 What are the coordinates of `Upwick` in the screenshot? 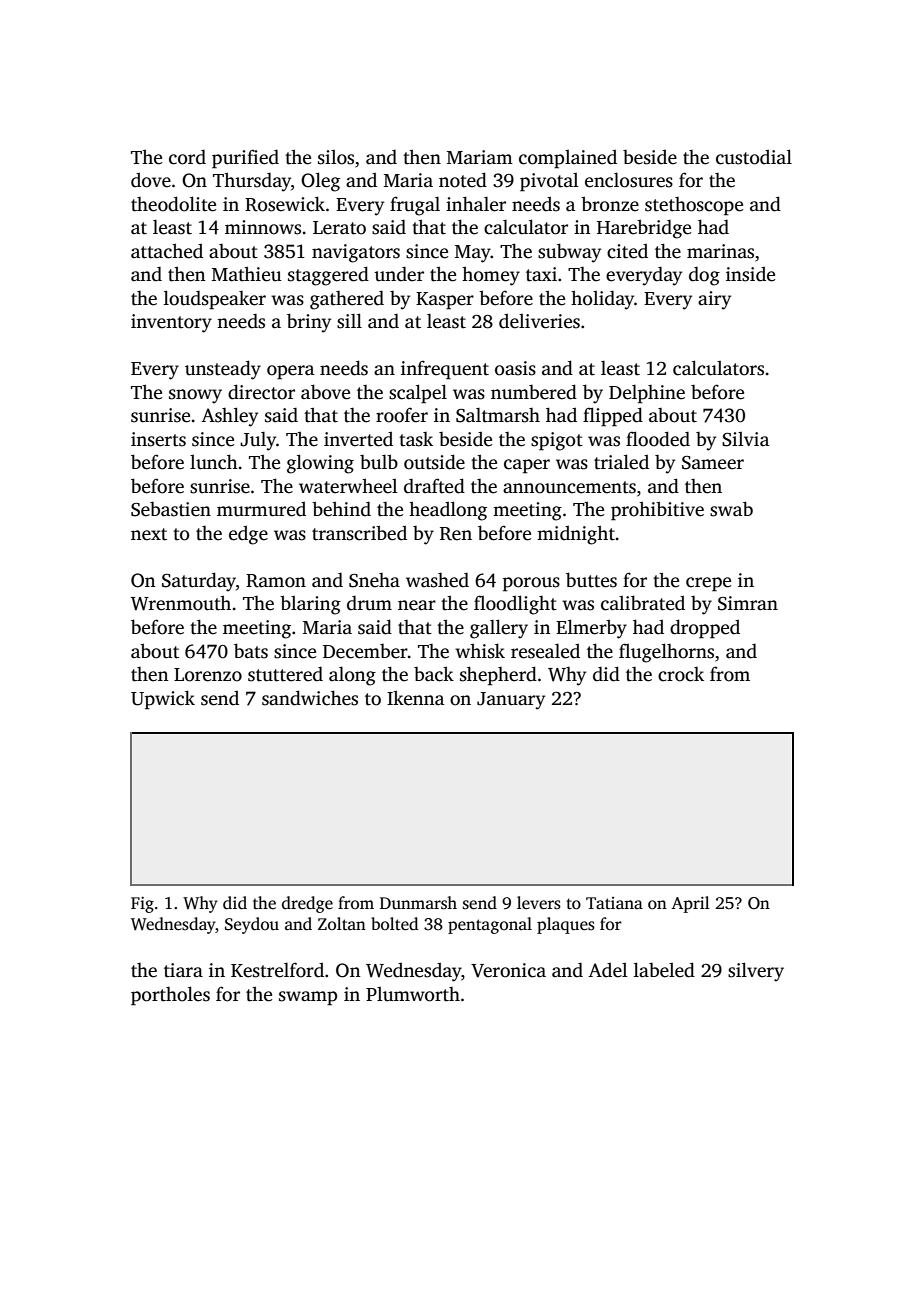 It's located at (163, 700).
